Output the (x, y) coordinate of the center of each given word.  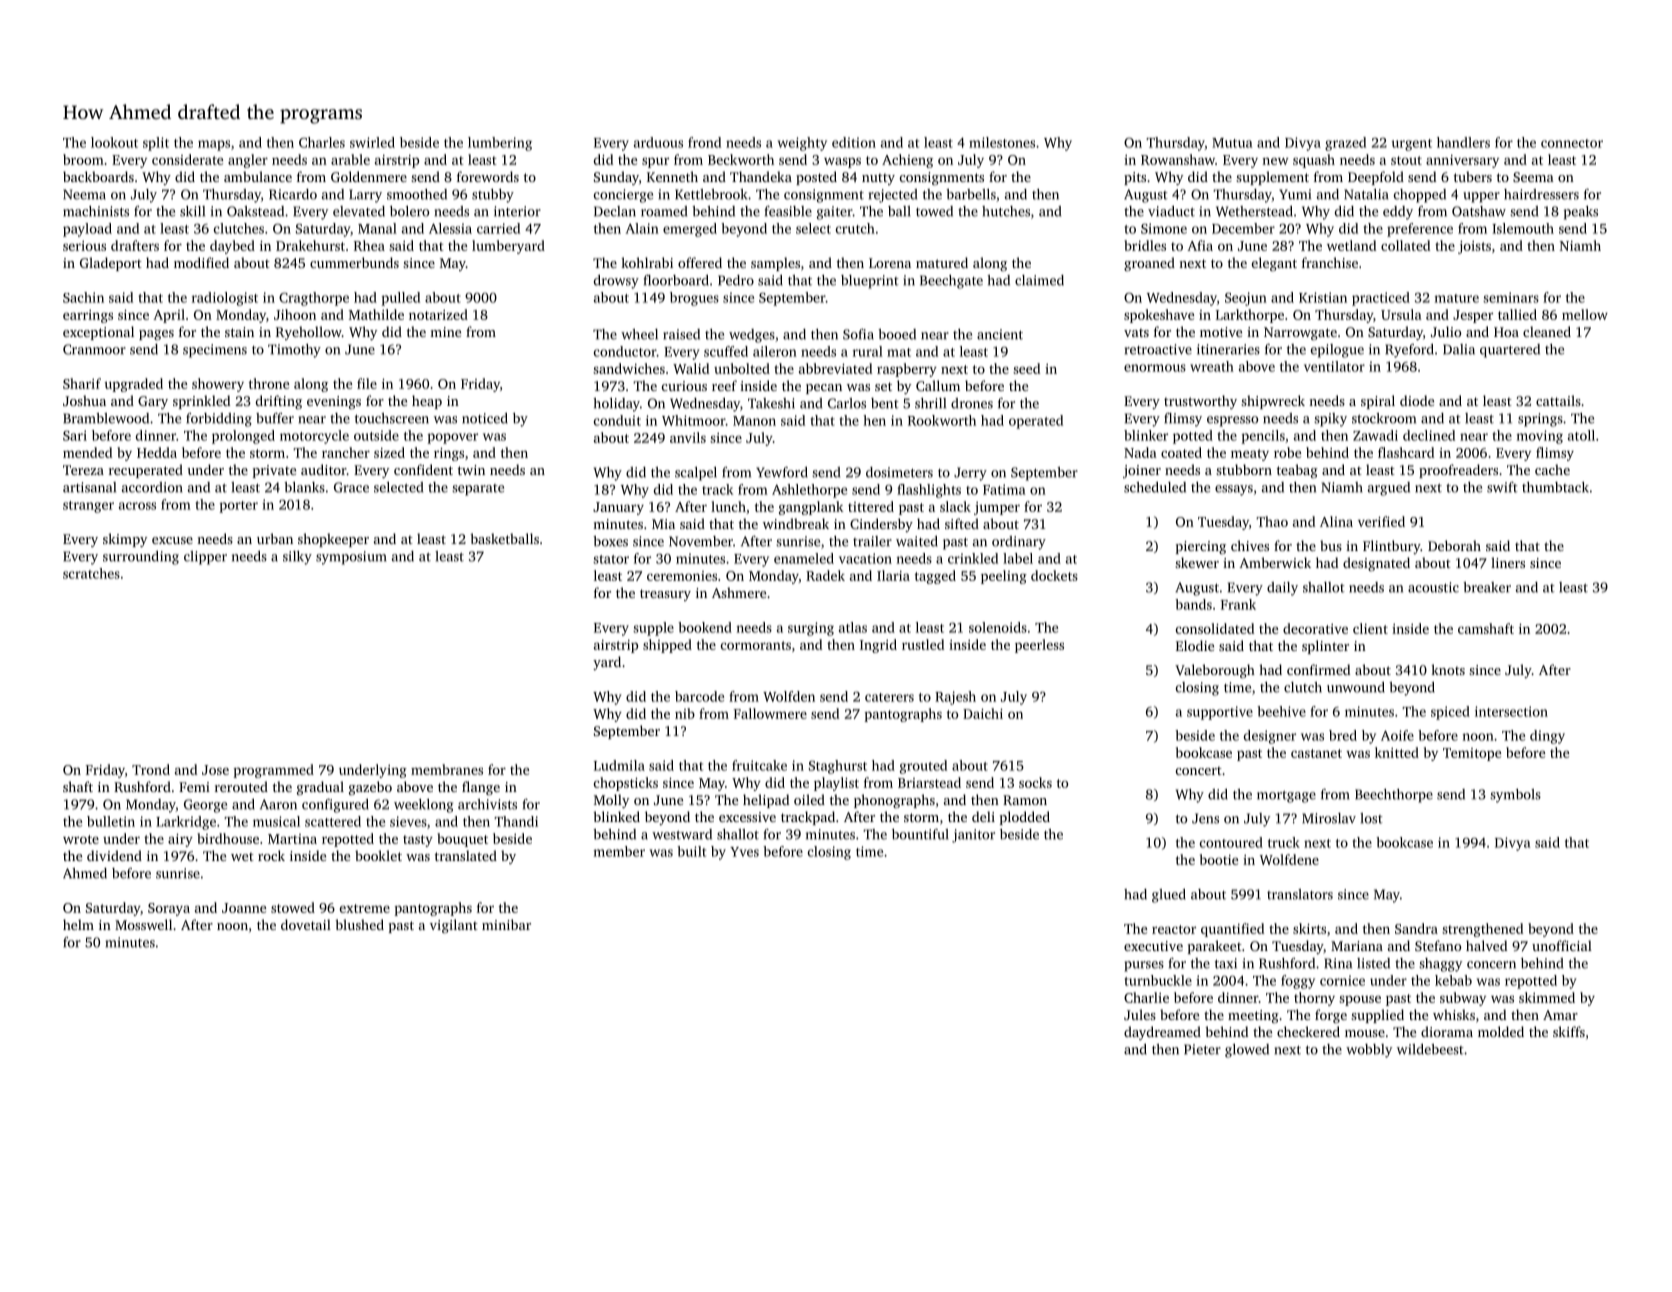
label (1018, 558)
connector (1572, 143)
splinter (1325, 647)
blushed (359, 924)
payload (87, 230)
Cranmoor (94, 349)
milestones (1002, 142)
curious (684, 386)
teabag (1297, 471)
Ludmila (619, 765)
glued (1169, 896)
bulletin (111, 821)
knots (1448, 669)
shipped (667, 646)
